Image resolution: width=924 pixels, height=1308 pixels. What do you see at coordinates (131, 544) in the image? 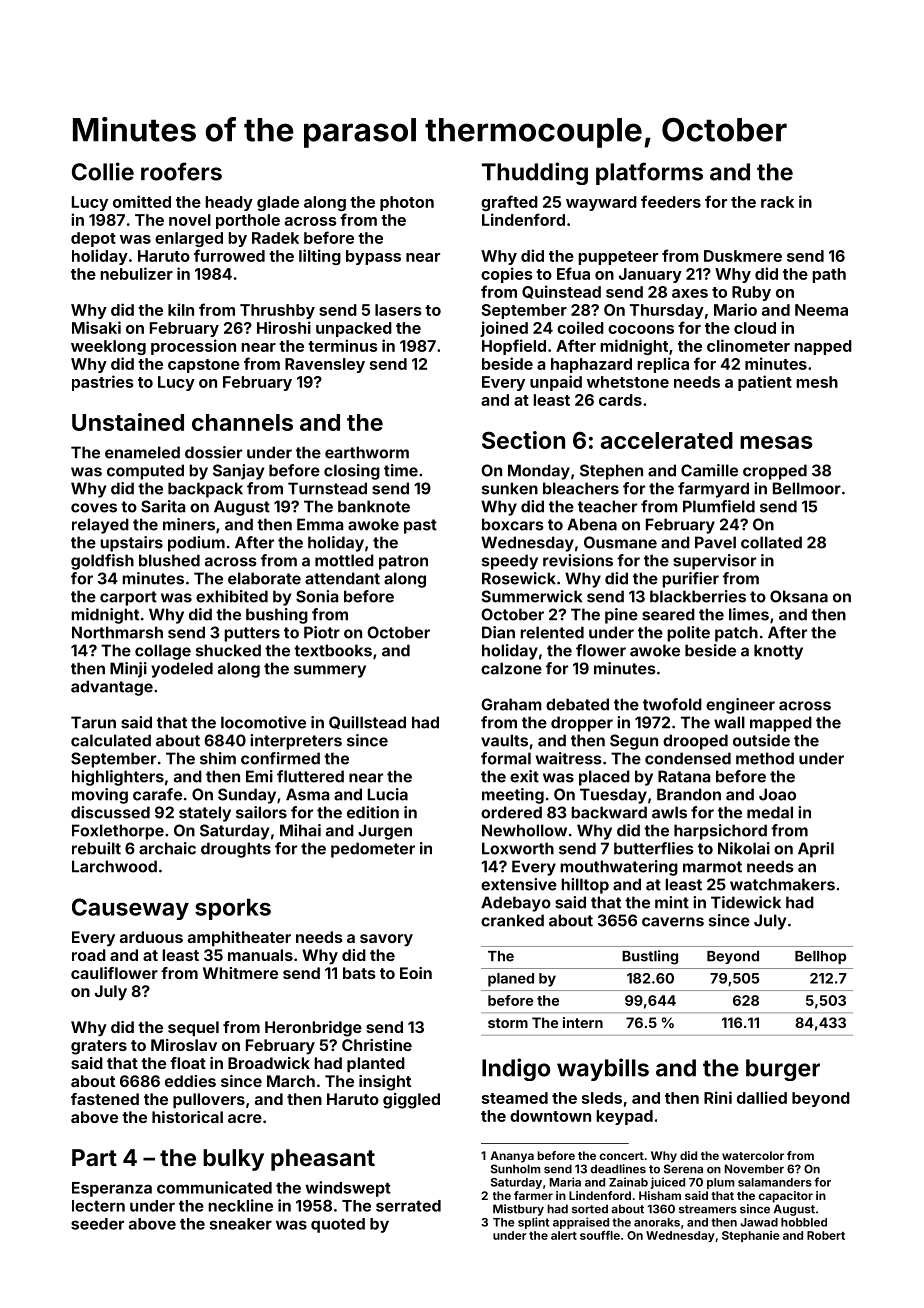
I see `upstairs` at bounding box center [131, 544].
